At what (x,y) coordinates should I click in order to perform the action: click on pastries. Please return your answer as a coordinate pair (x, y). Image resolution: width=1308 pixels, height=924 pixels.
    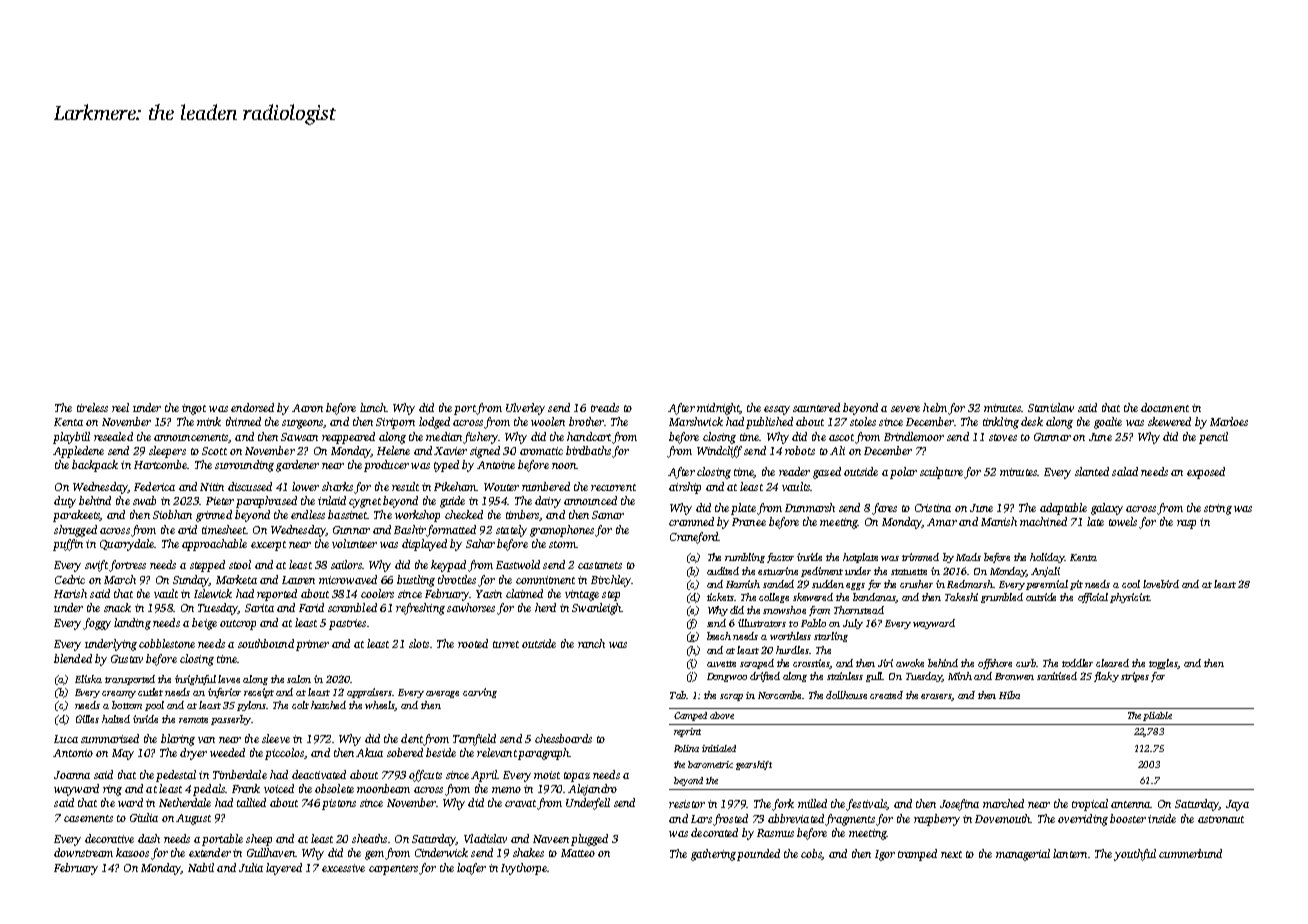
    Looking at the image, I should click on (347, 624).
